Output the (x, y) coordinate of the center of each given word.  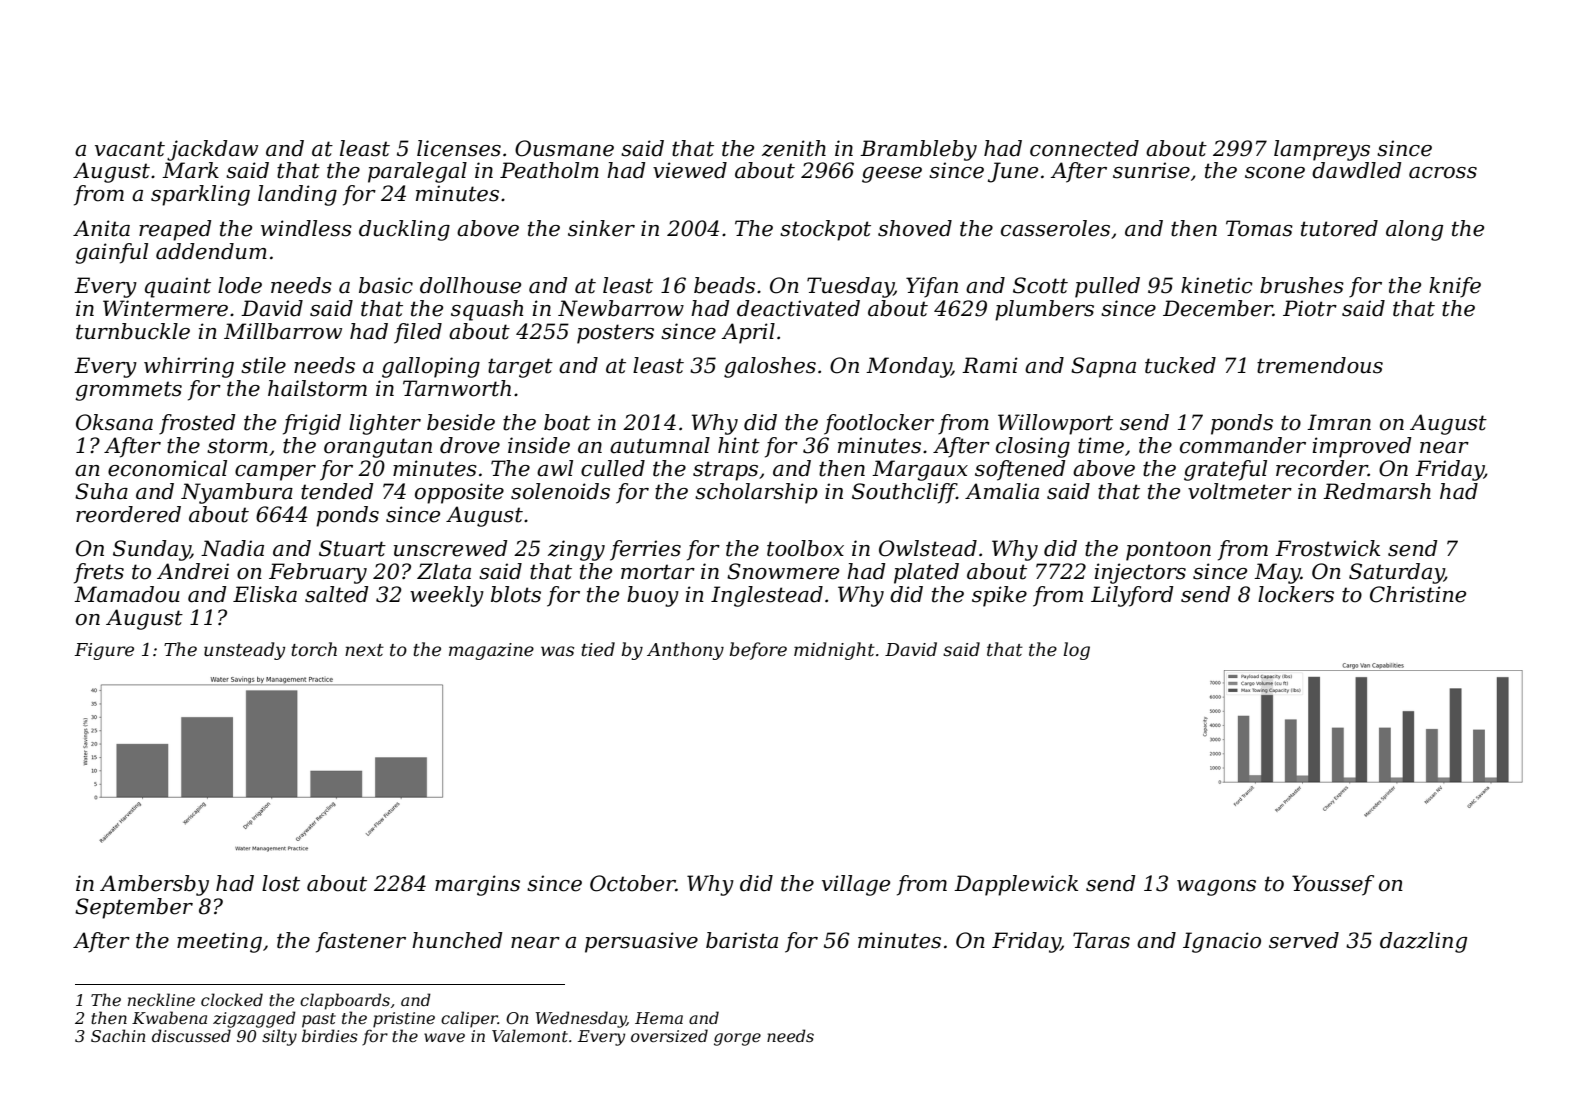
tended (337, 491)
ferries (645, 550)
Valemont (530, 1035)
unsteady (244, 651)
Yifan (932, 287)
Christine (1418, 594)
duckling (404, 230)
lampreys (1322, 150)
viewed (690, 170)
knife (1455, 287)
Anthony (685, 651)
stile (263, 365)
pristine (404, 1020)
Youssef (1333, 885)
